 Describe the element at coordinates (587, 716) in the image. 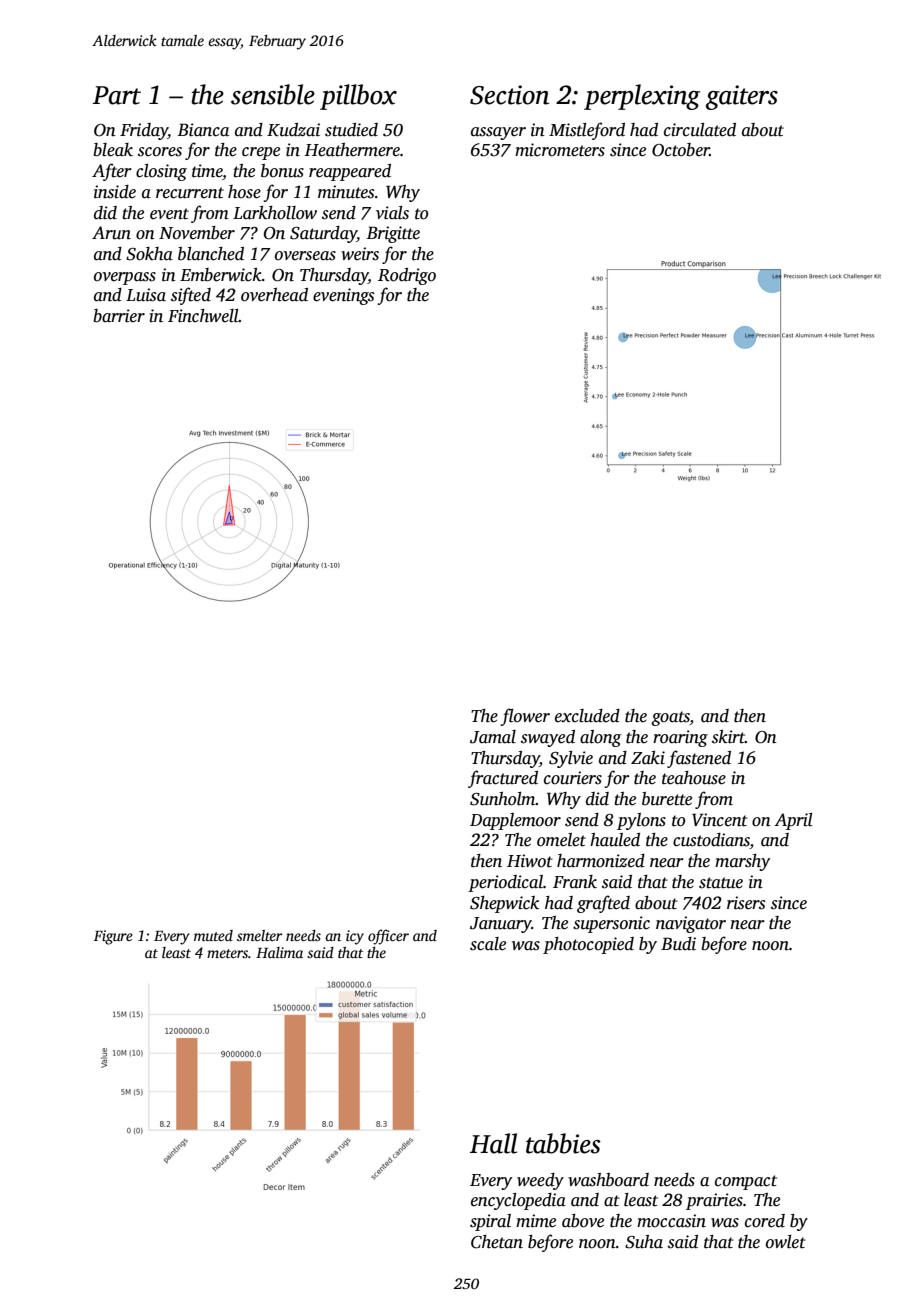

I see `excluded` at that location.
